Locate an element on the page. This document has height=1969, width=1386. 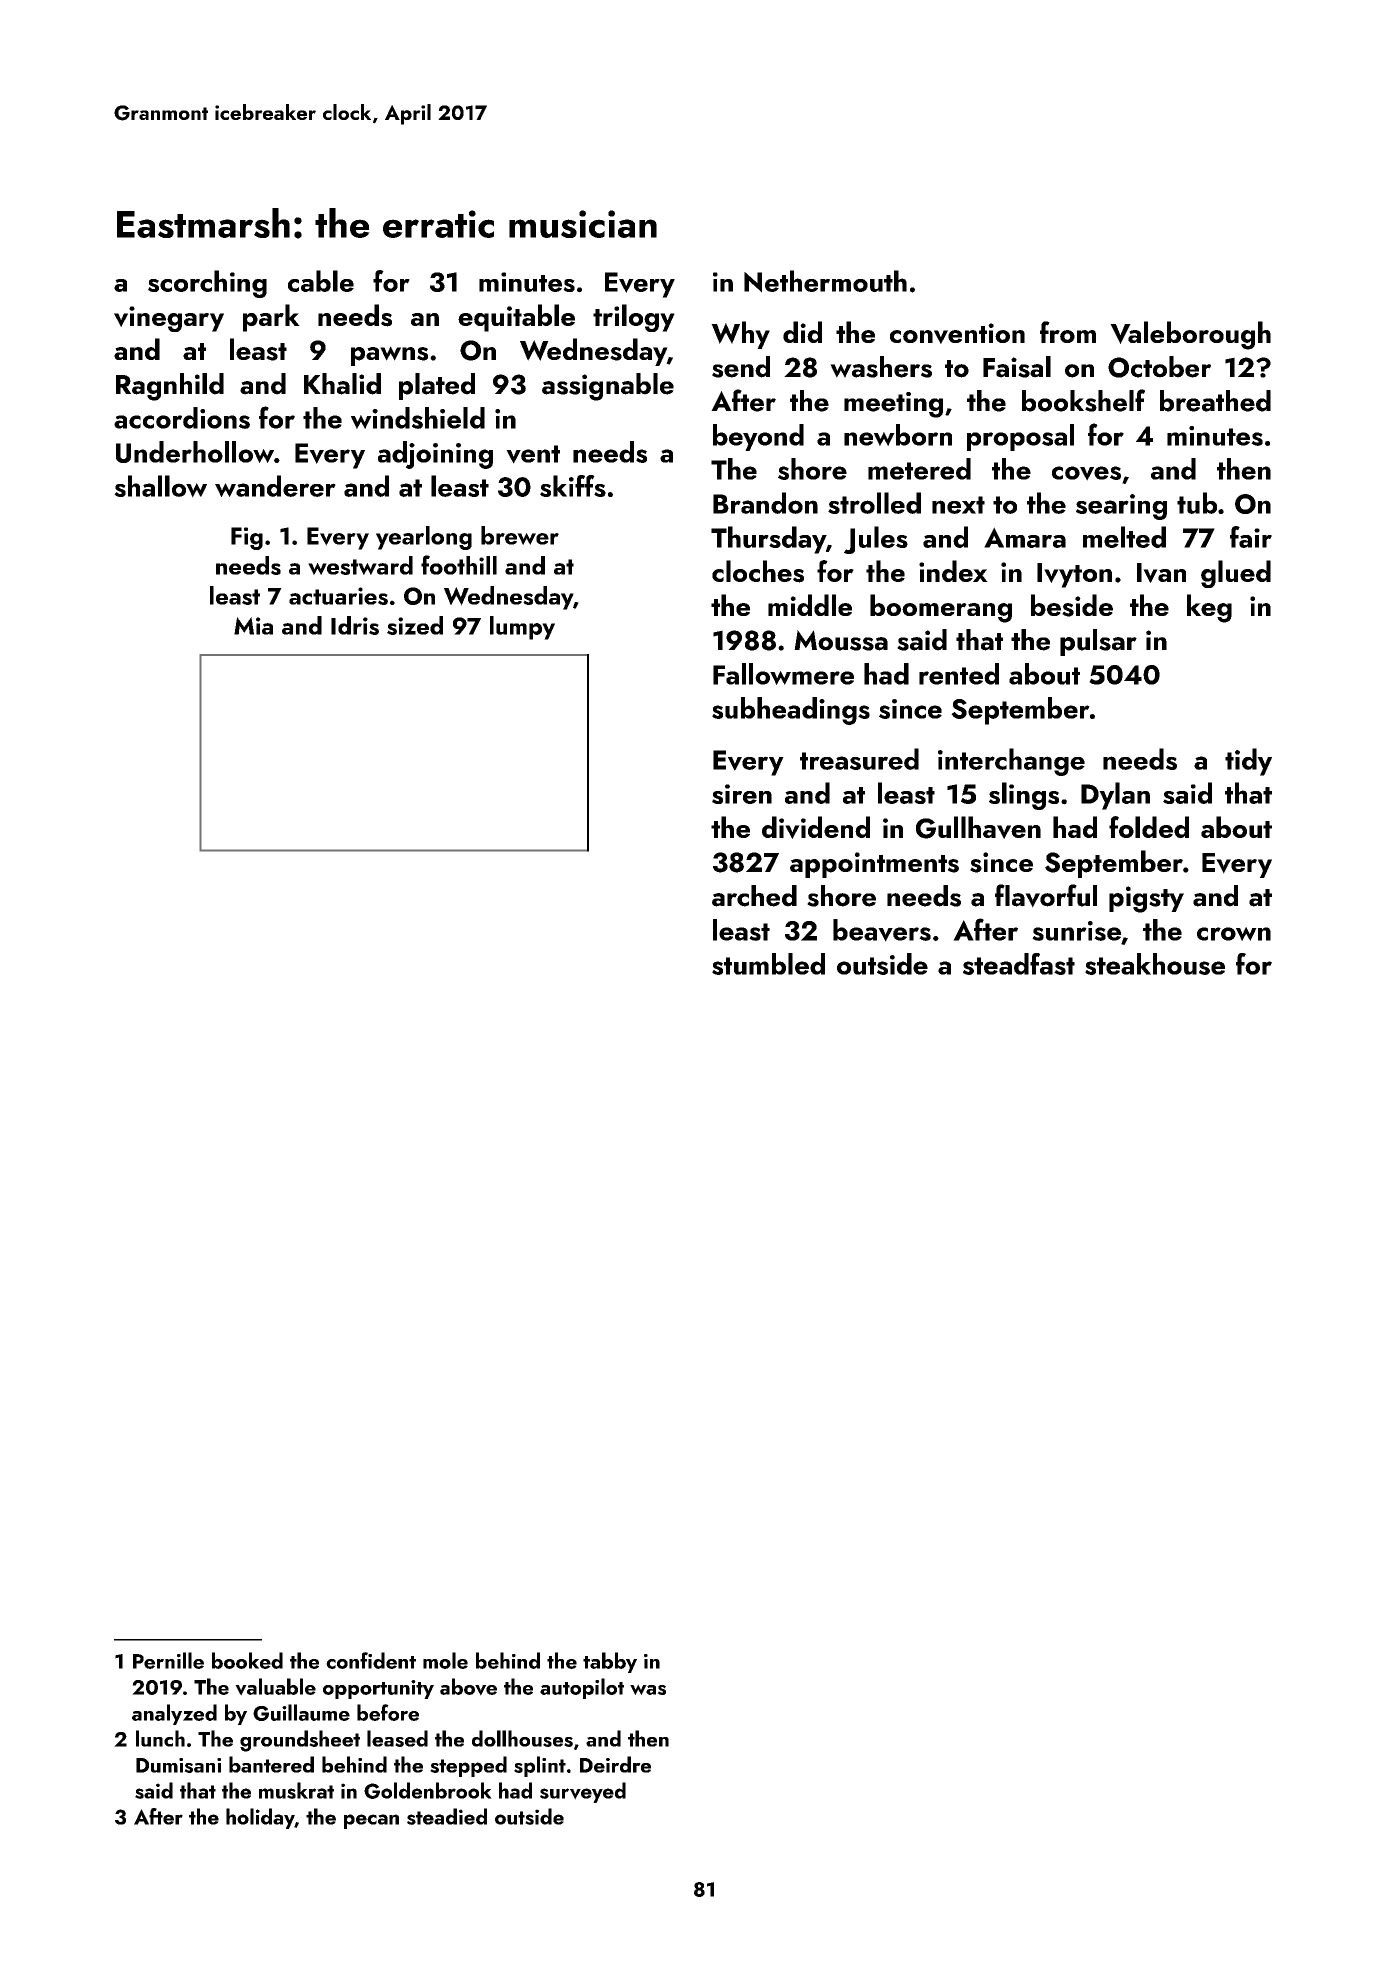
booked is located at coordinates (247, 1660).
